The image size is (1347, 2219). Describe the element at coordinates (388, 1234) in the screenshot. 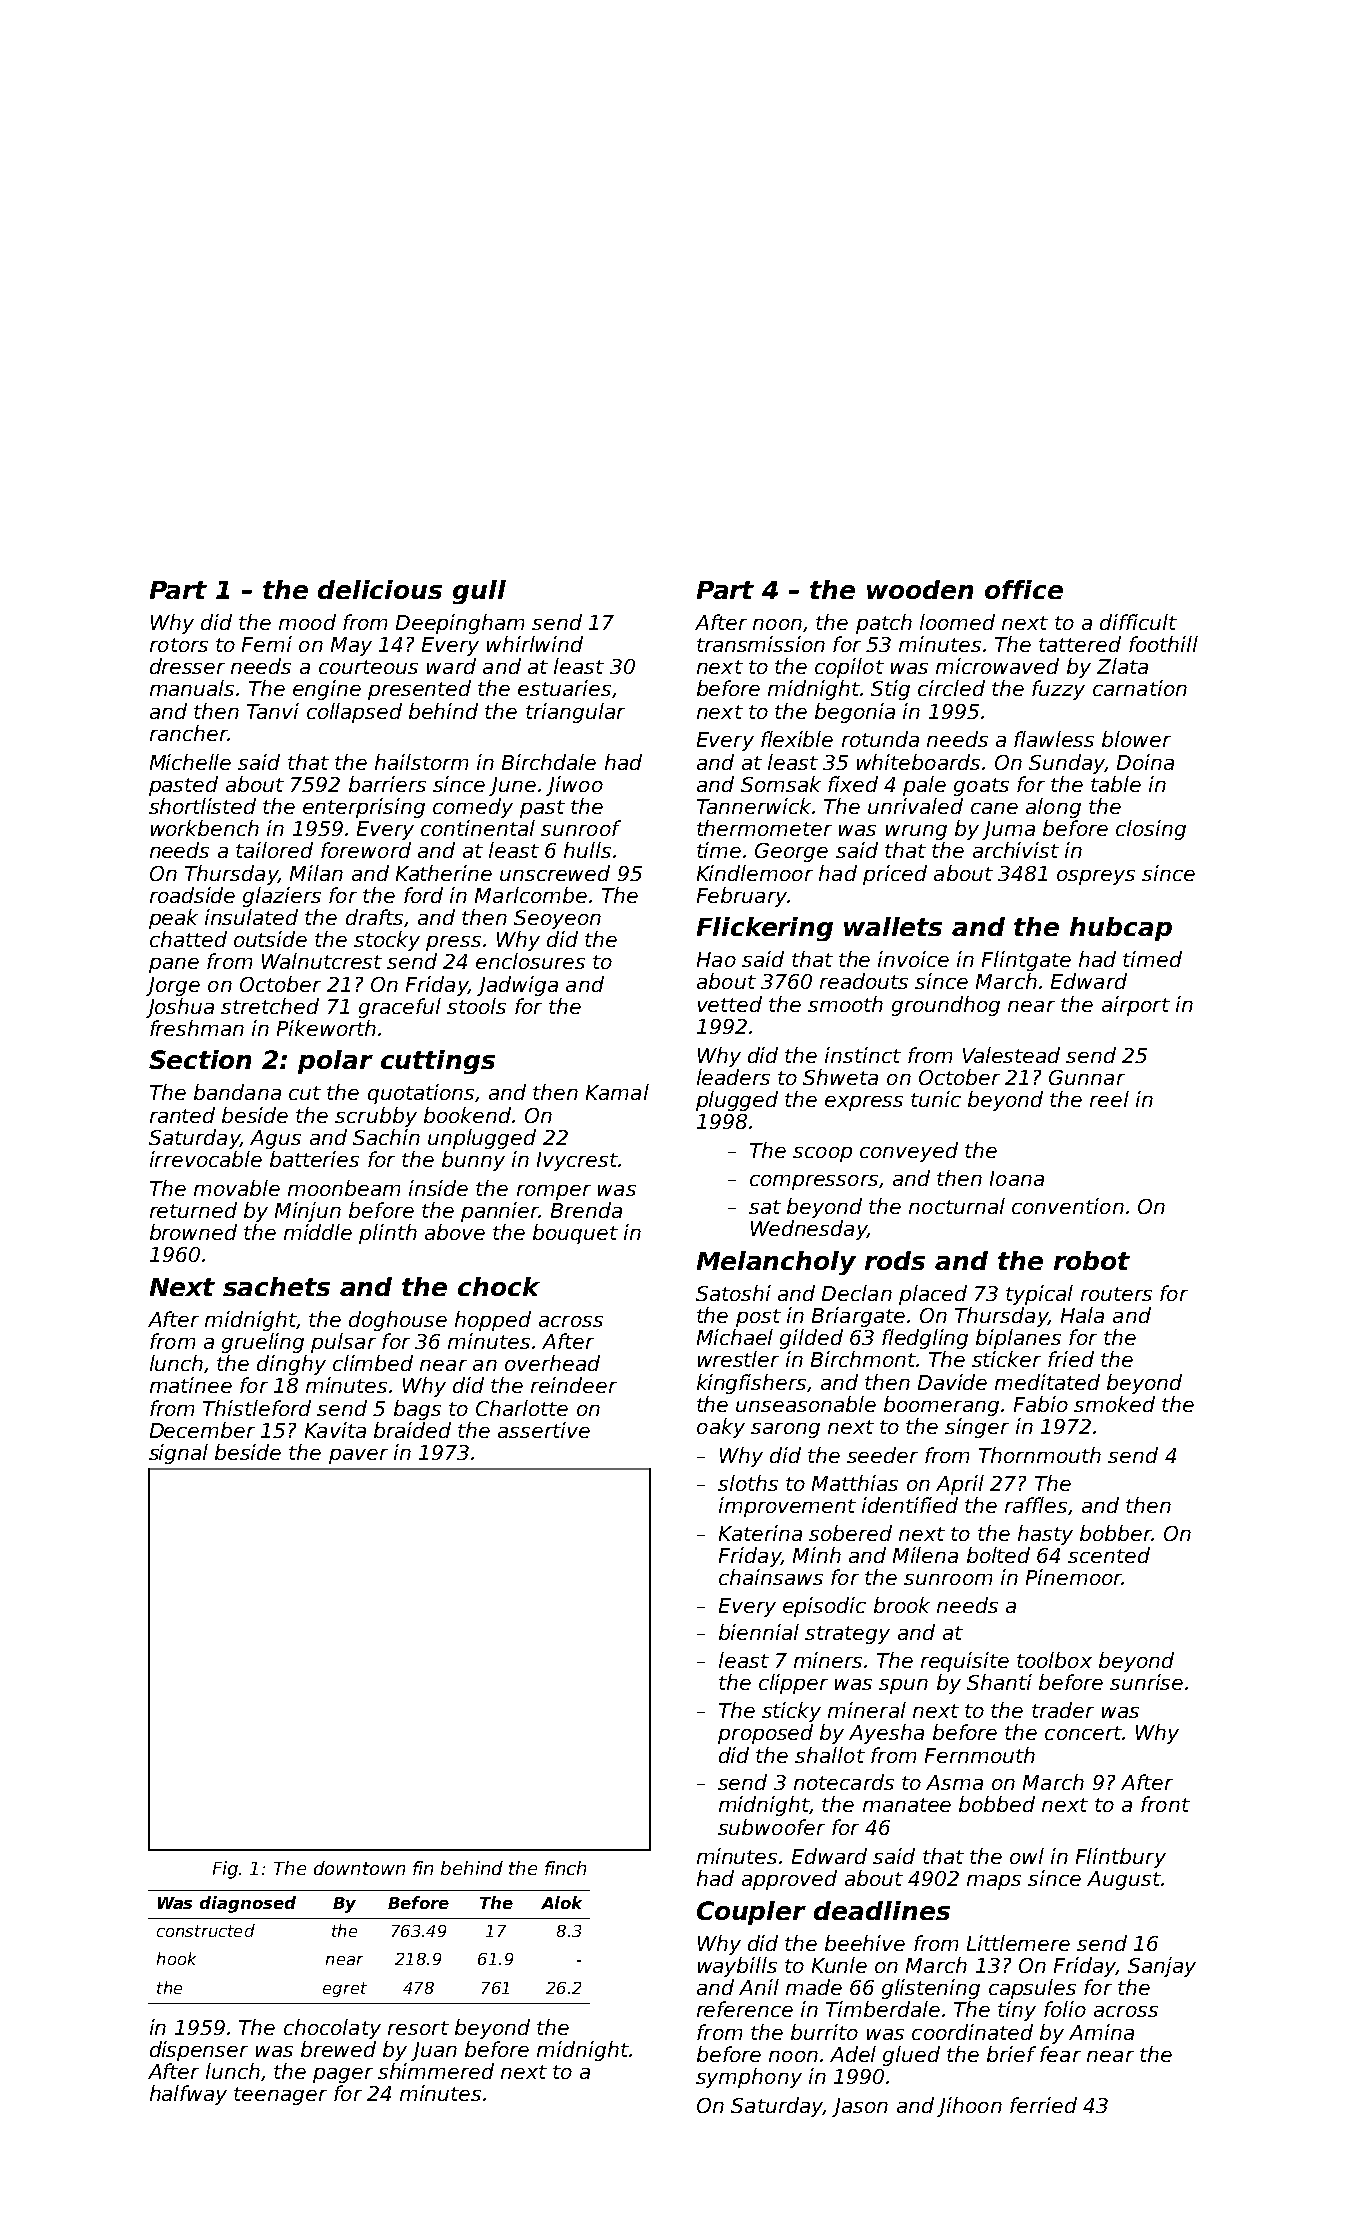

I see `plinth` at that location.
